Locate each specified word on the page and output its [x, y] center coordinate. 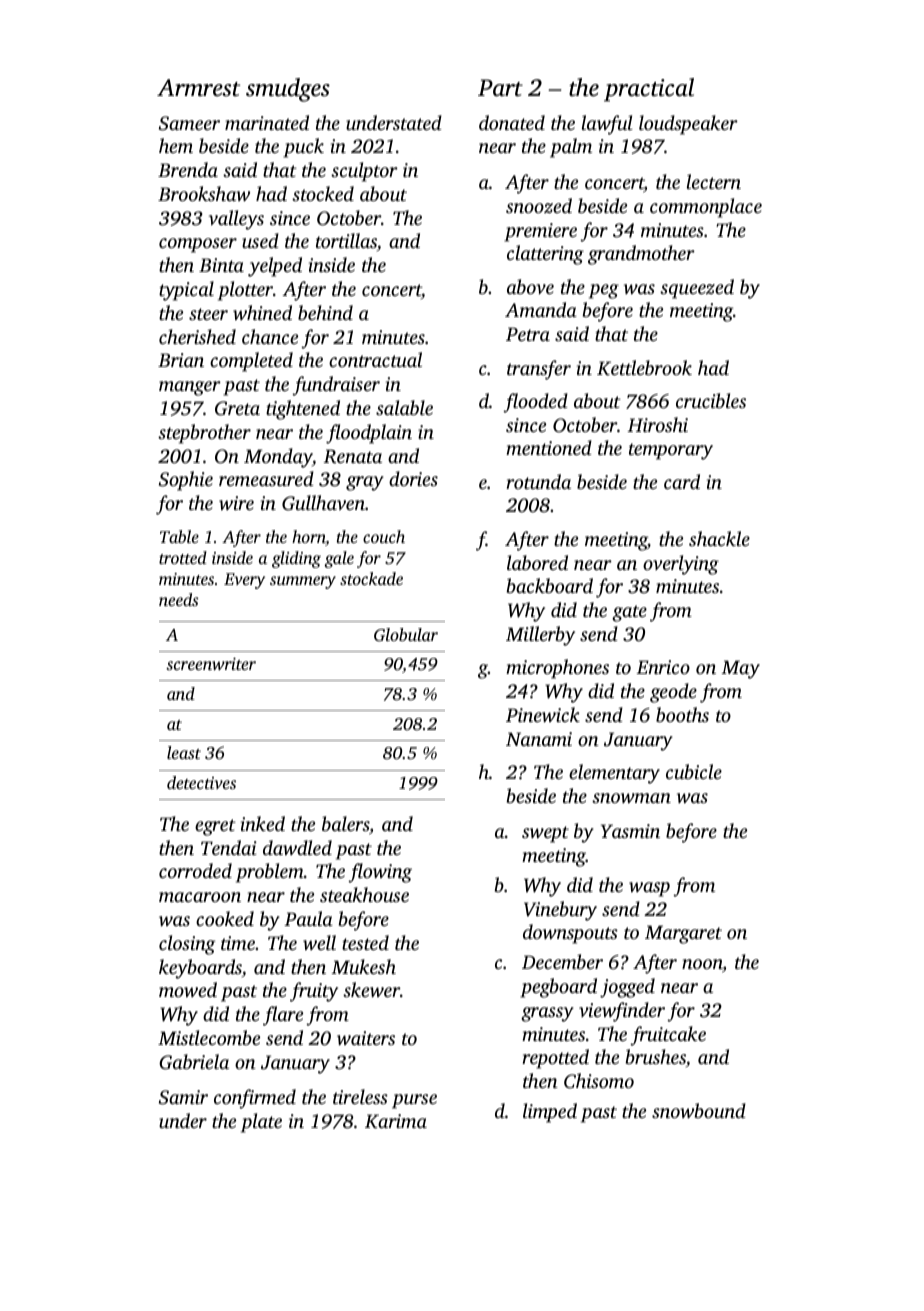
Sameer [189, 123]
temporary [671, 451]
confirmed [255, 1099]
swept [545, 834]
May [741, 669]
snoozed [539, 205]
